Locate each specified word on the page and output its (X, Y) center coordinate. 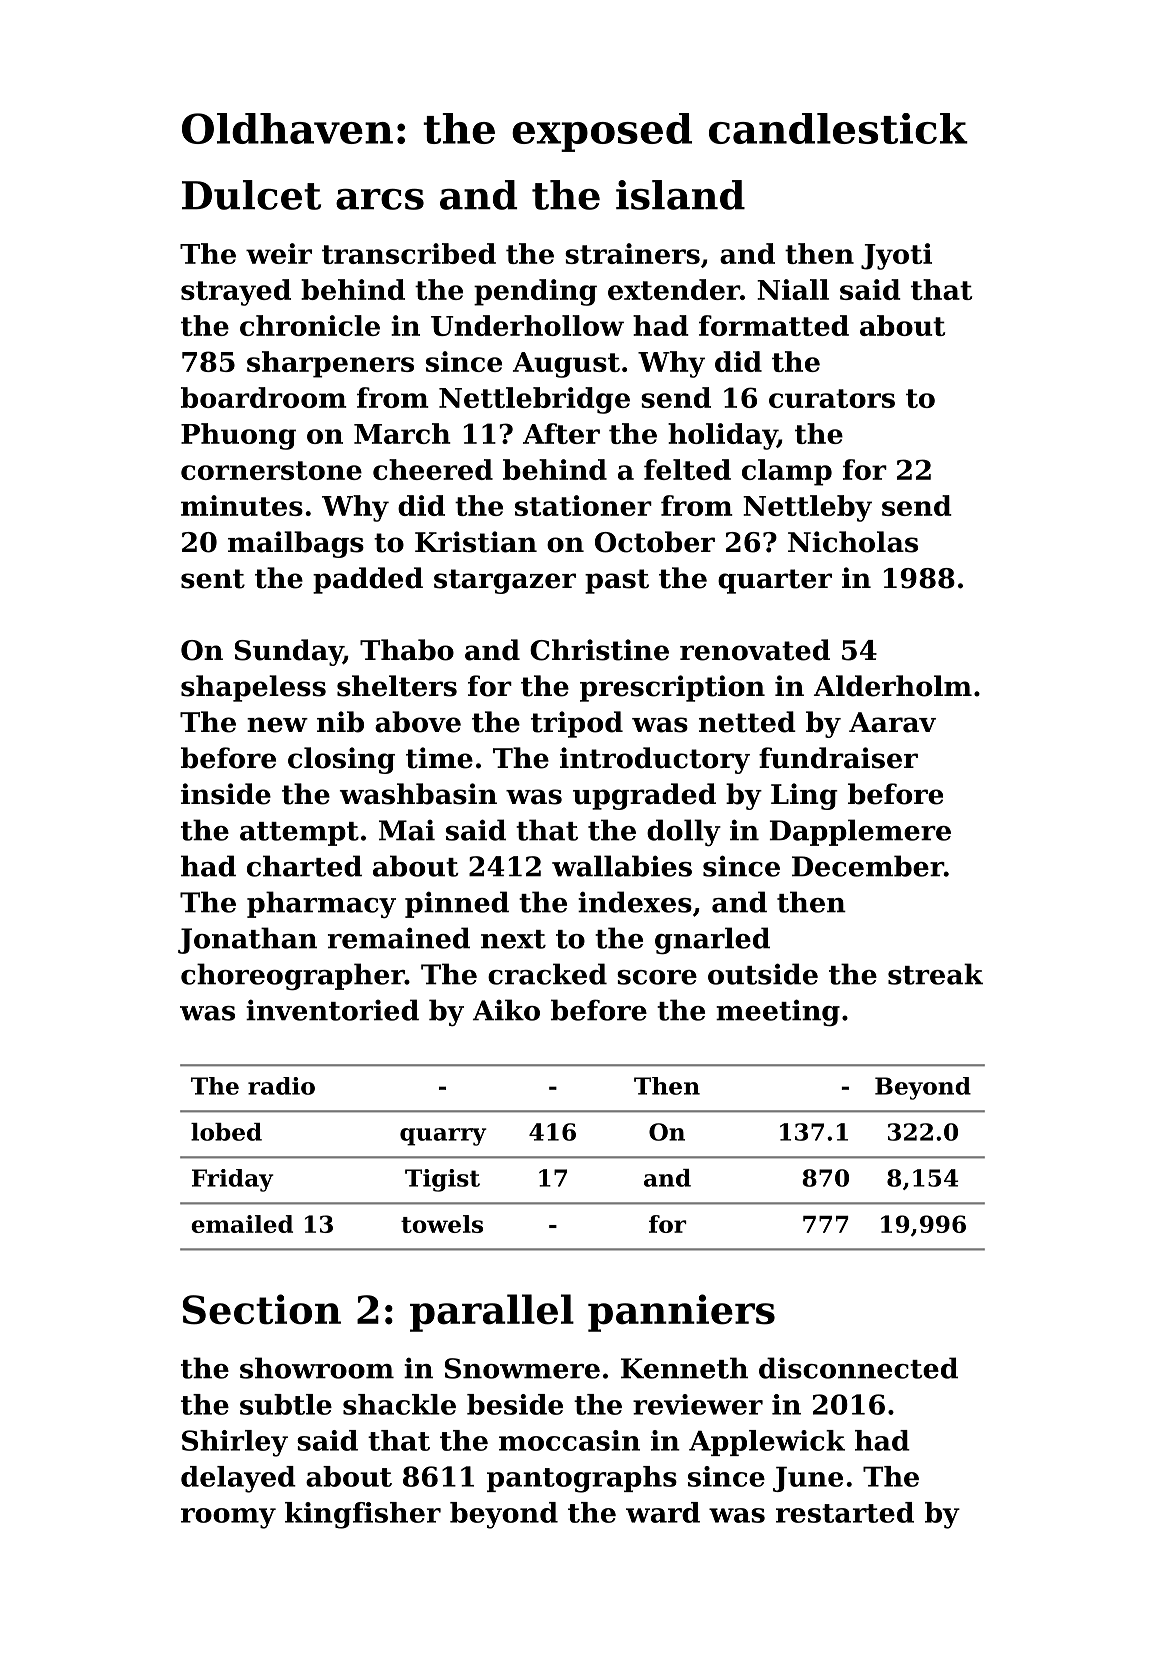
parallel (492, 1313)
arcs (380, 199)
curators (832, 398)
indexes (635, 902)
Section (262, 1309)
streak (935, 974)
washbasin (418, 794)
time (439, 758)
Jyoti (896, 256)
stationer (583, 505)
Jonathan (247, 940)
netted (747, 722)
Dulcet (251, 195)
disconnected (858, 1368)
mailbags (296, 544)
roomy (228, 1518)
